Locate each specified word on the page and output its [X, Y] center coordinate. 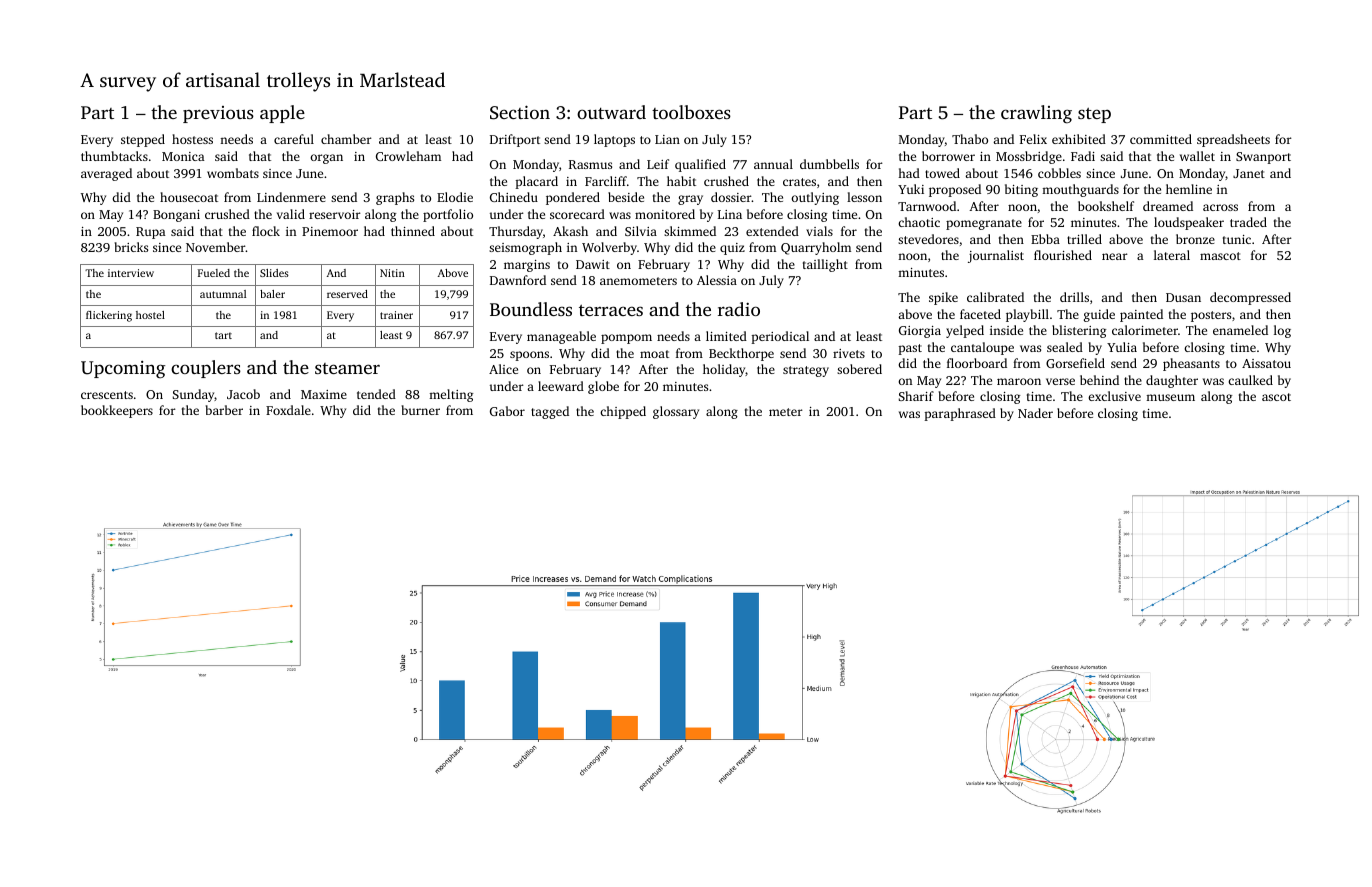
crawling [1036, 114]
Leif [658, 164]
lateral [1172, 255]
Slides [274, 273]
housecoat [189, 197]
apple [282, 114]
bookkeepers [117, 411]
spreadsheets [1233, 140]
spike [943, 298]
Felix [1033, 139]
